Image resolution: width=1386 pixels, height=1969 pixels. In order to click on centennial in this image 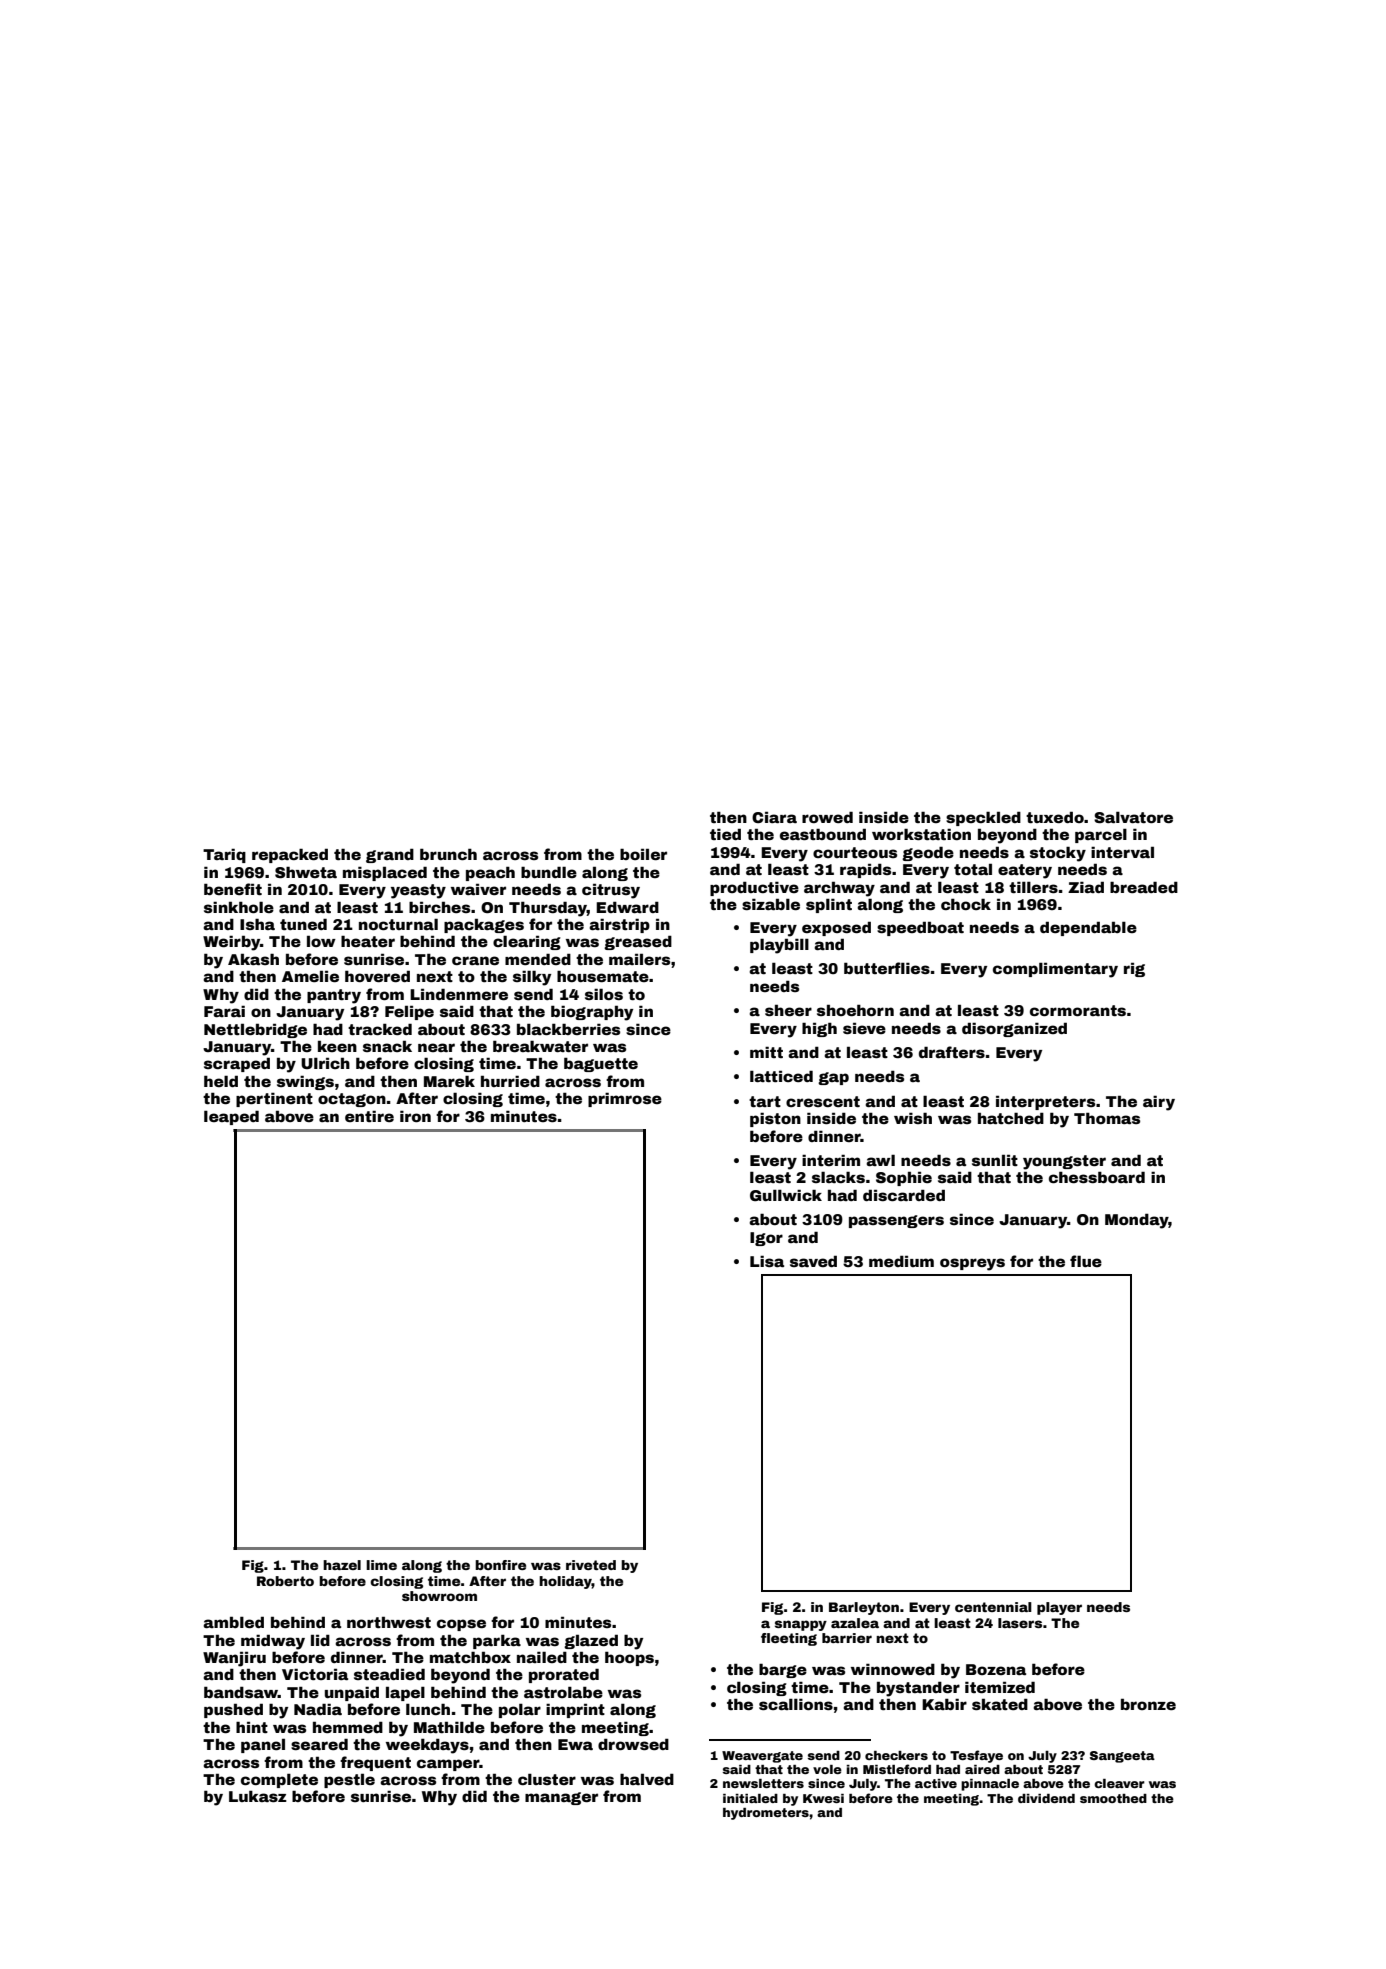, I will do `click(993, 1607)`.
